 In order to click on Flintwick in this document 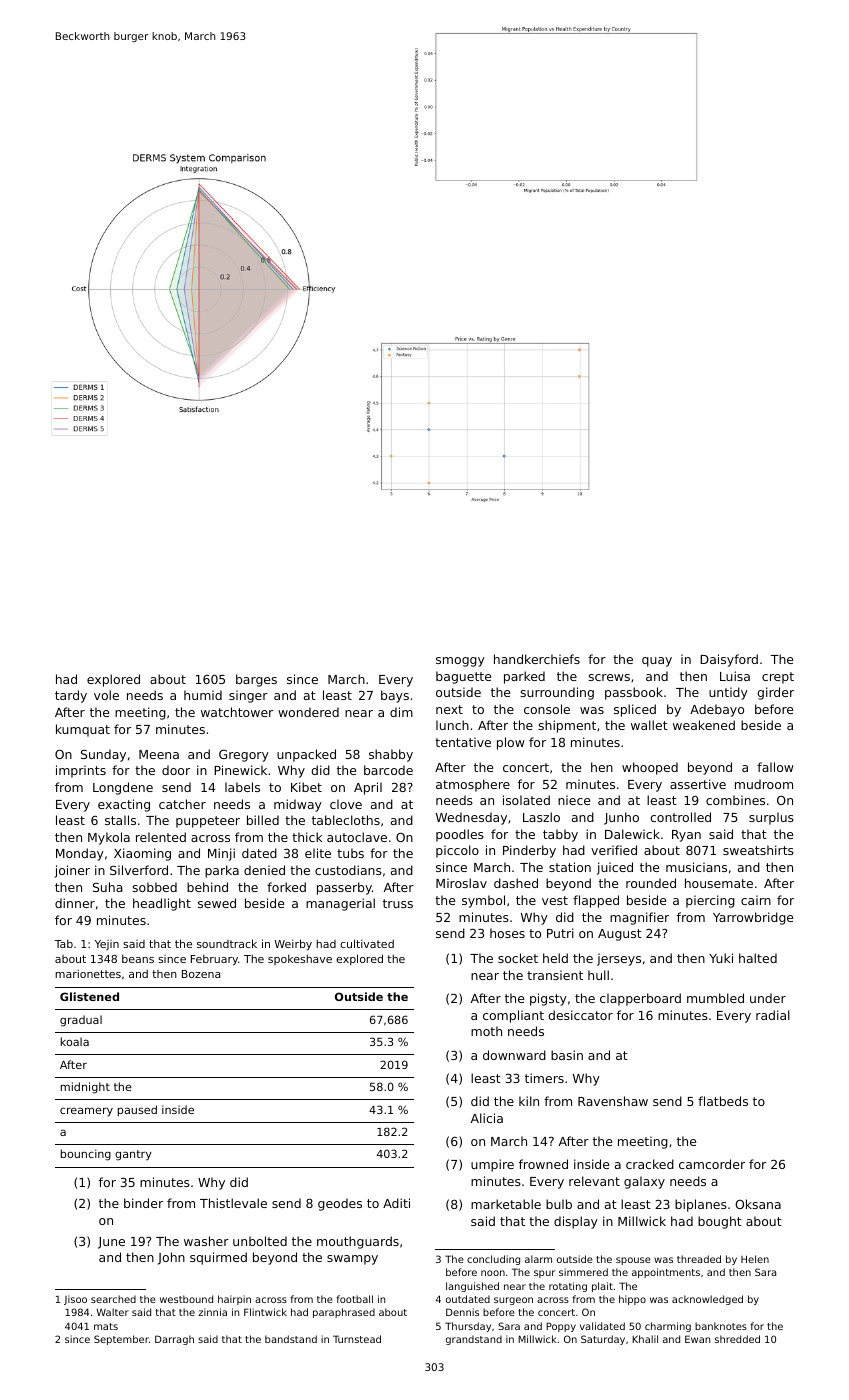, I will do `click(265, 1312)`.
